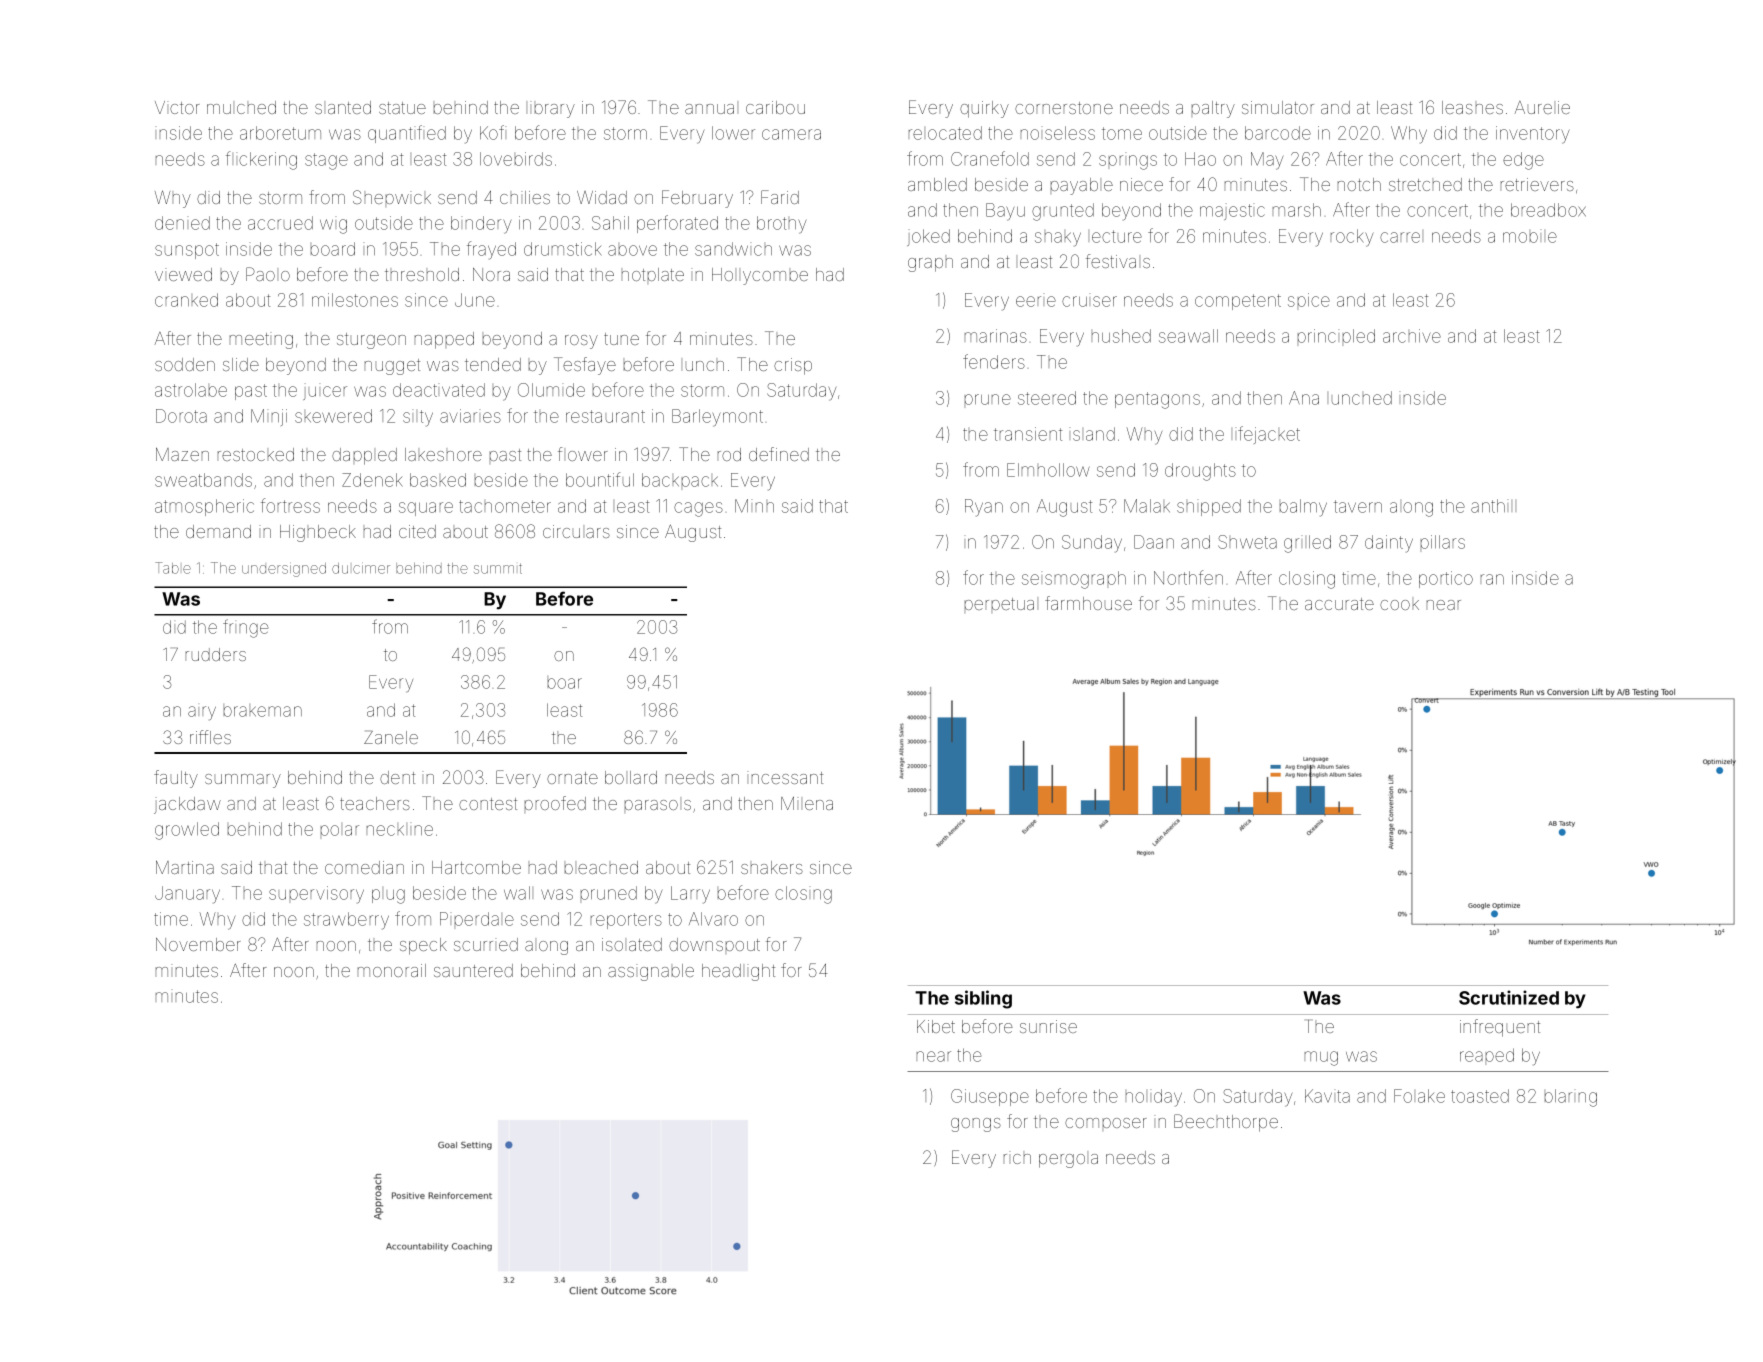 The width and height of the image is (1763, 1362). I want to click on cook, so click(1399, 605).
